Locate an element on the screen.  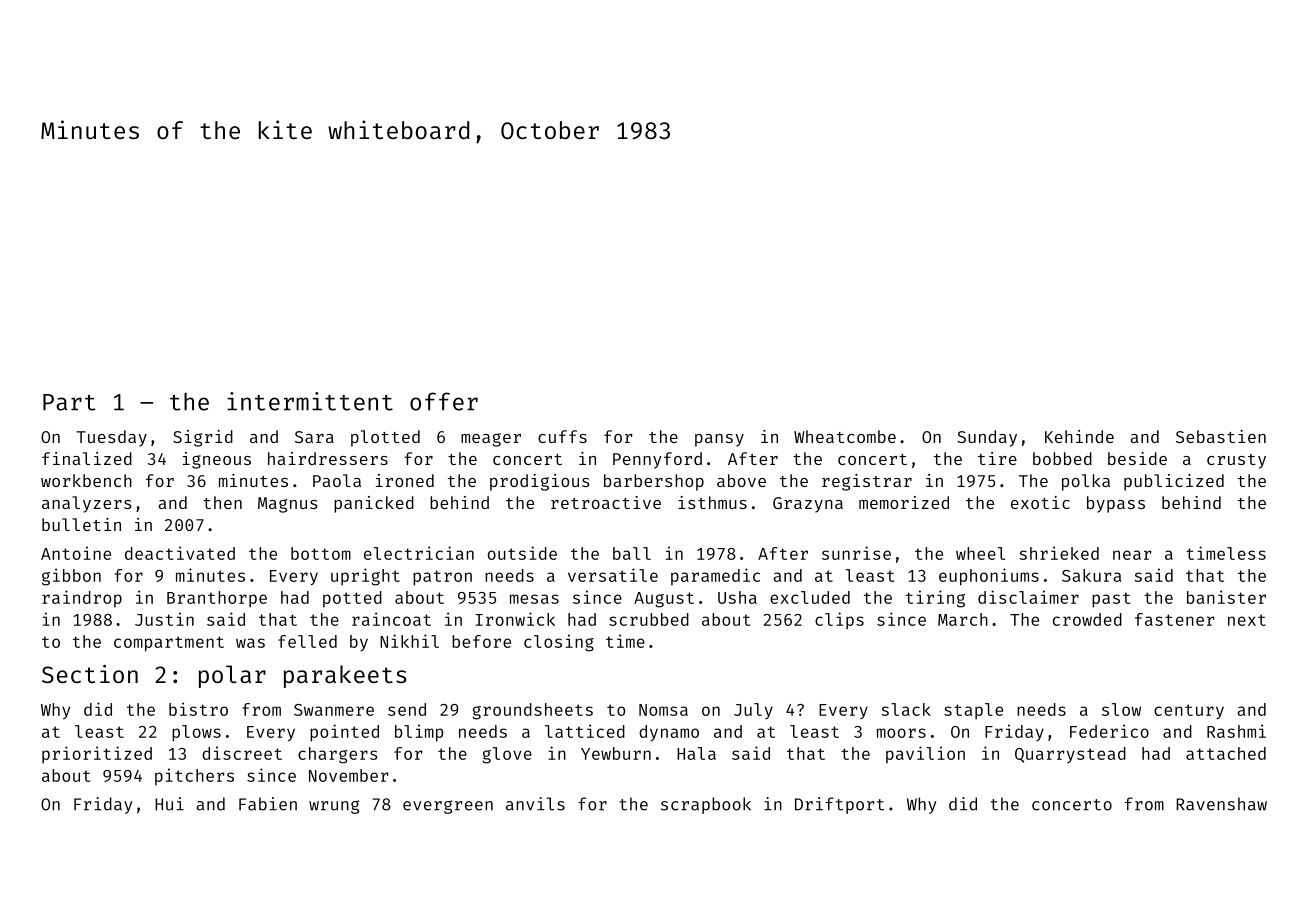
Kehinde is located at coordinates (1079, 436).
